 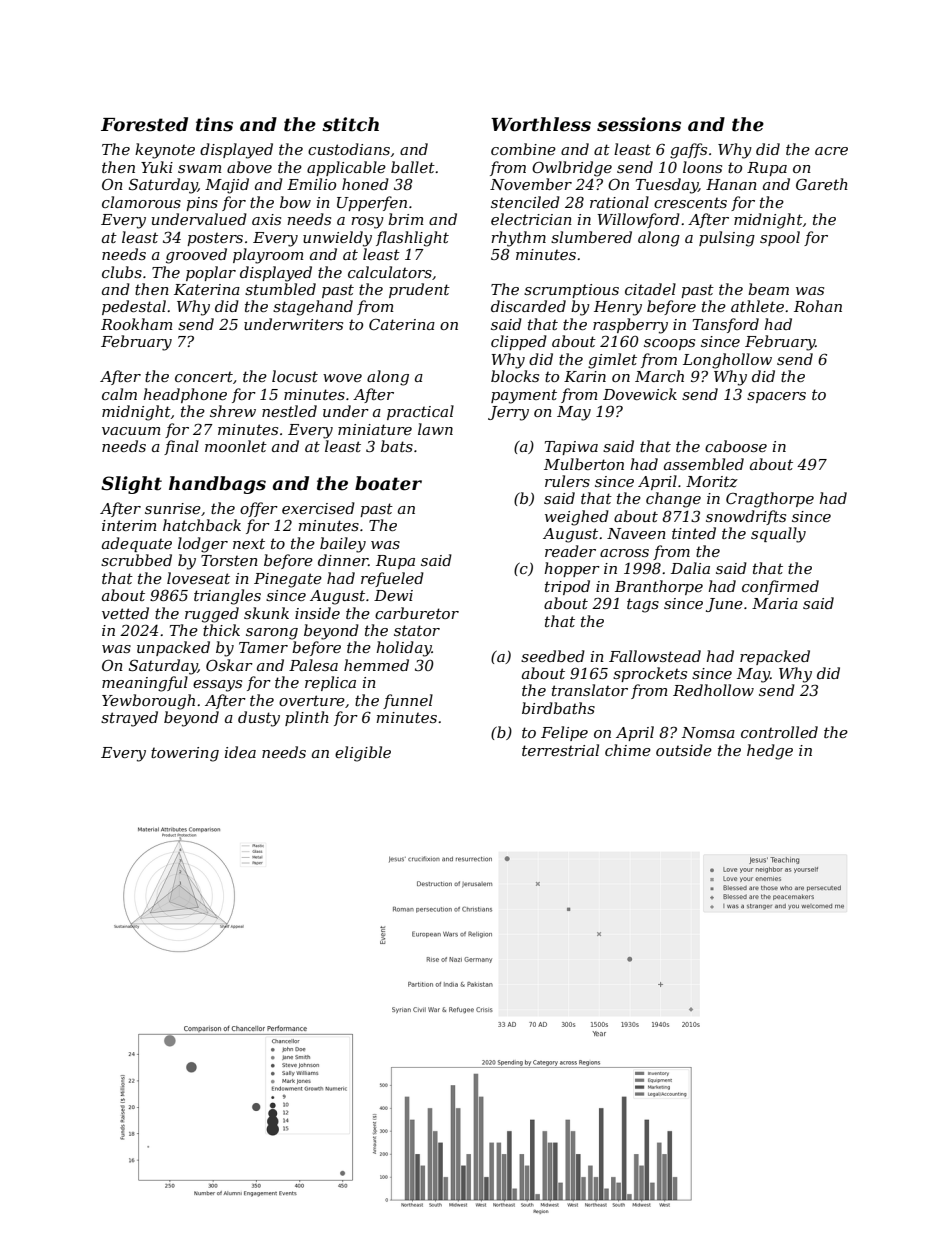 I want to click on gaffs, so click(x=688, y=151).
